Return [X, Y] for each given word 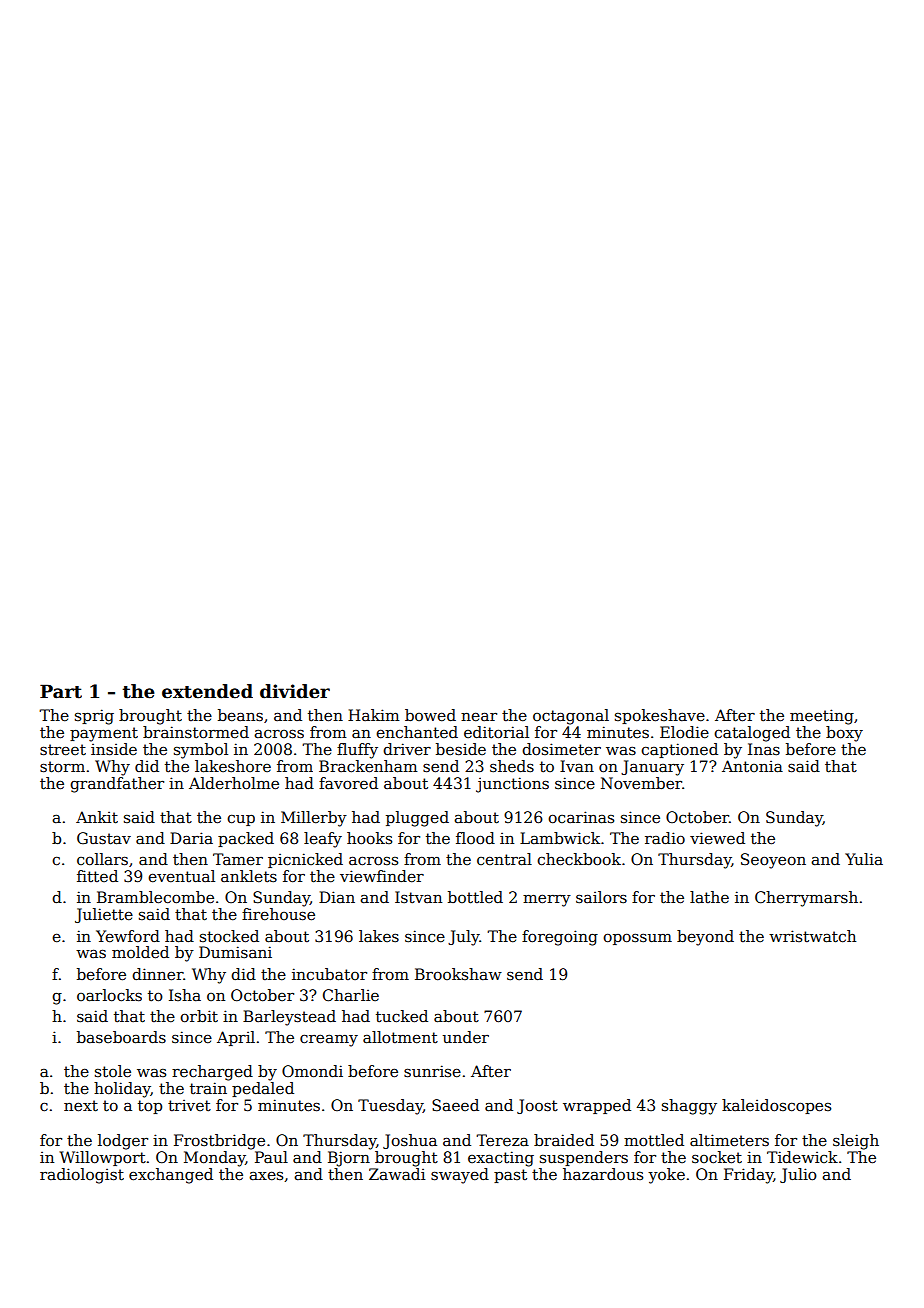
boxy [844, 734]
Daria [191, 838]
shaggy [689, 1107]
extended [207, 691]
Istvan [418, 897]
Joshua [410, 1141]
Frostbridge [219, 1142]
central [504, 859]
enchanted [417, 732]
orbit [199, 1016]
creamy [329, 1041]
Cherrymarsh [806, 899]
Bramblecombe [155, 897]
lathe [709, 897]
